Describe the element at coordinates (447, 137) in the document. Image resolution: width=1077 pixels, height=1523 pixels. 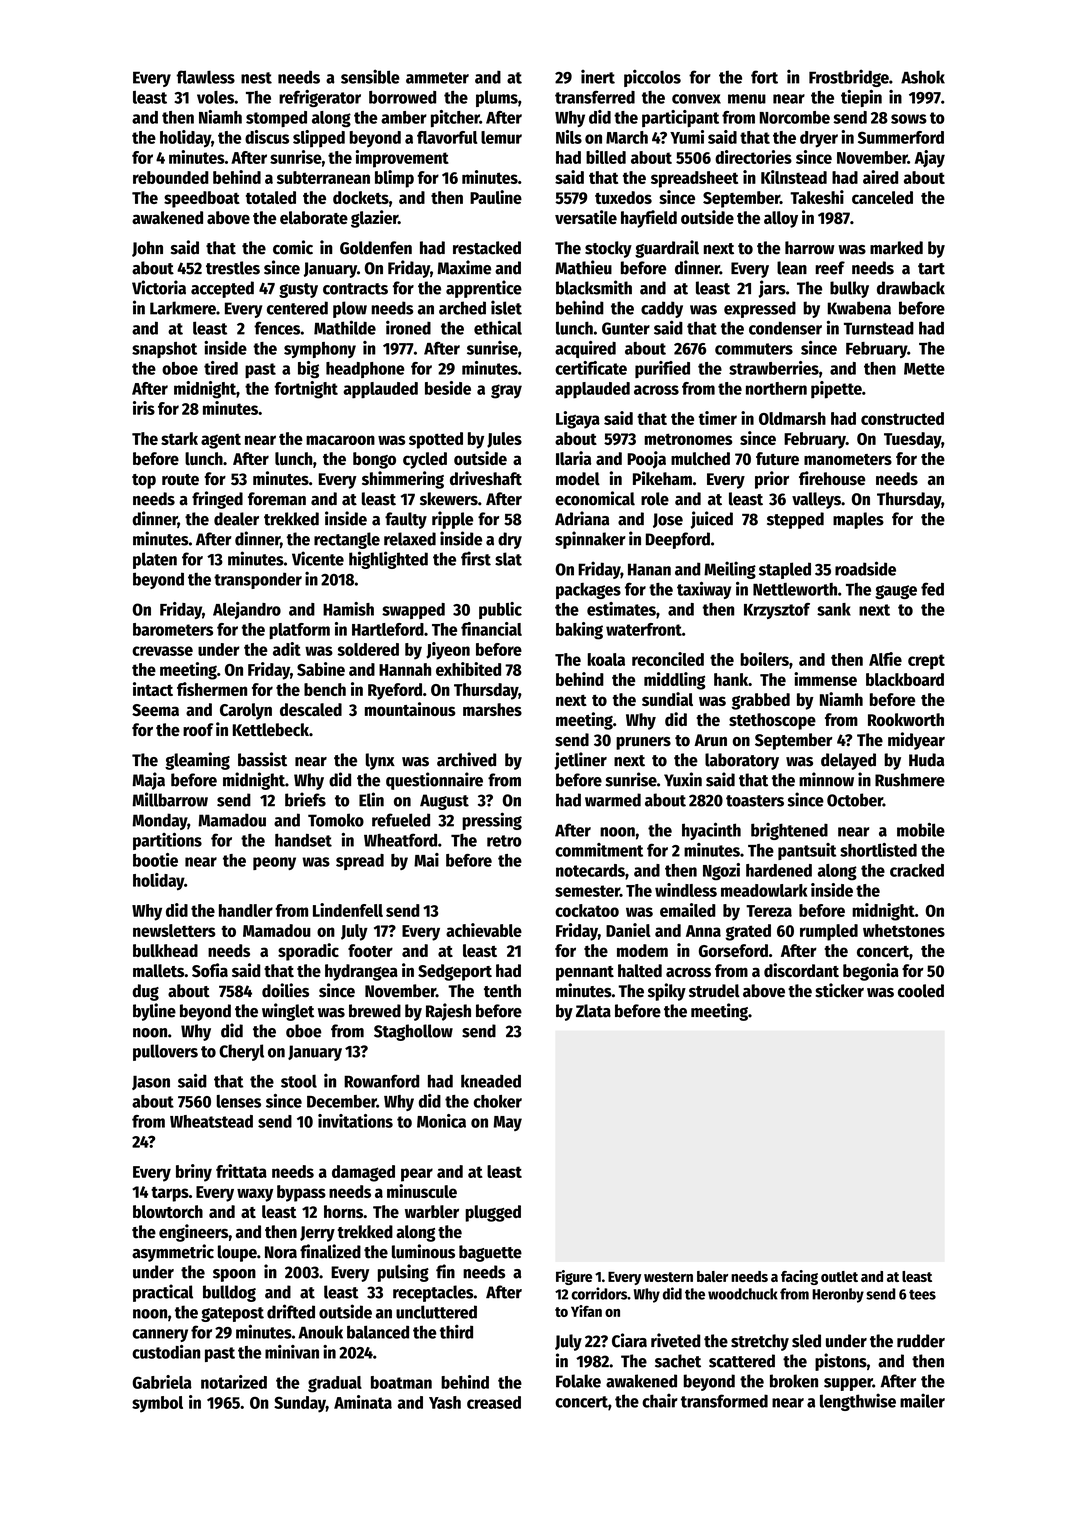
I see `flavorful` at that location.
